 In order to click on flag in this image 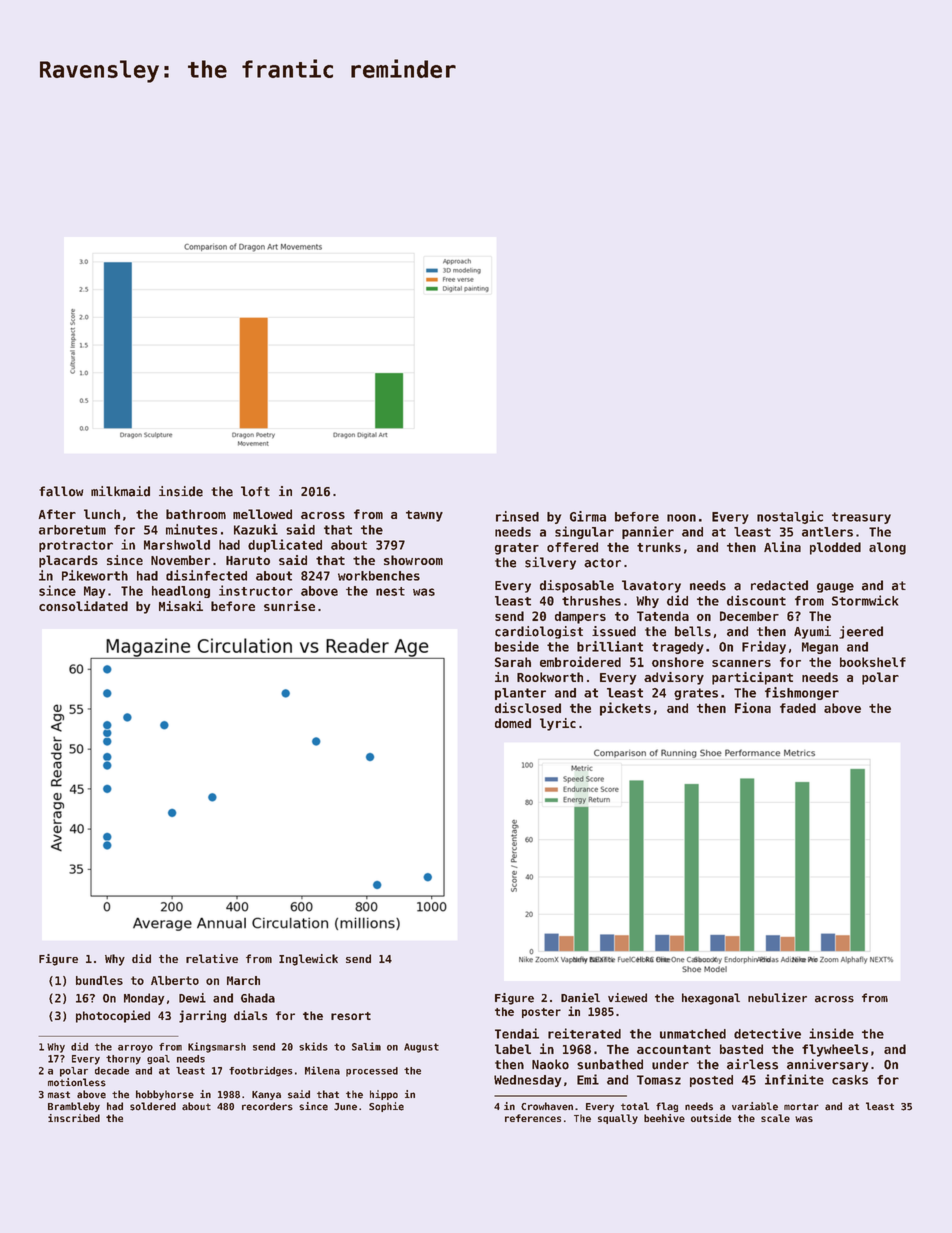, I will do `click(667, 1107)`.
